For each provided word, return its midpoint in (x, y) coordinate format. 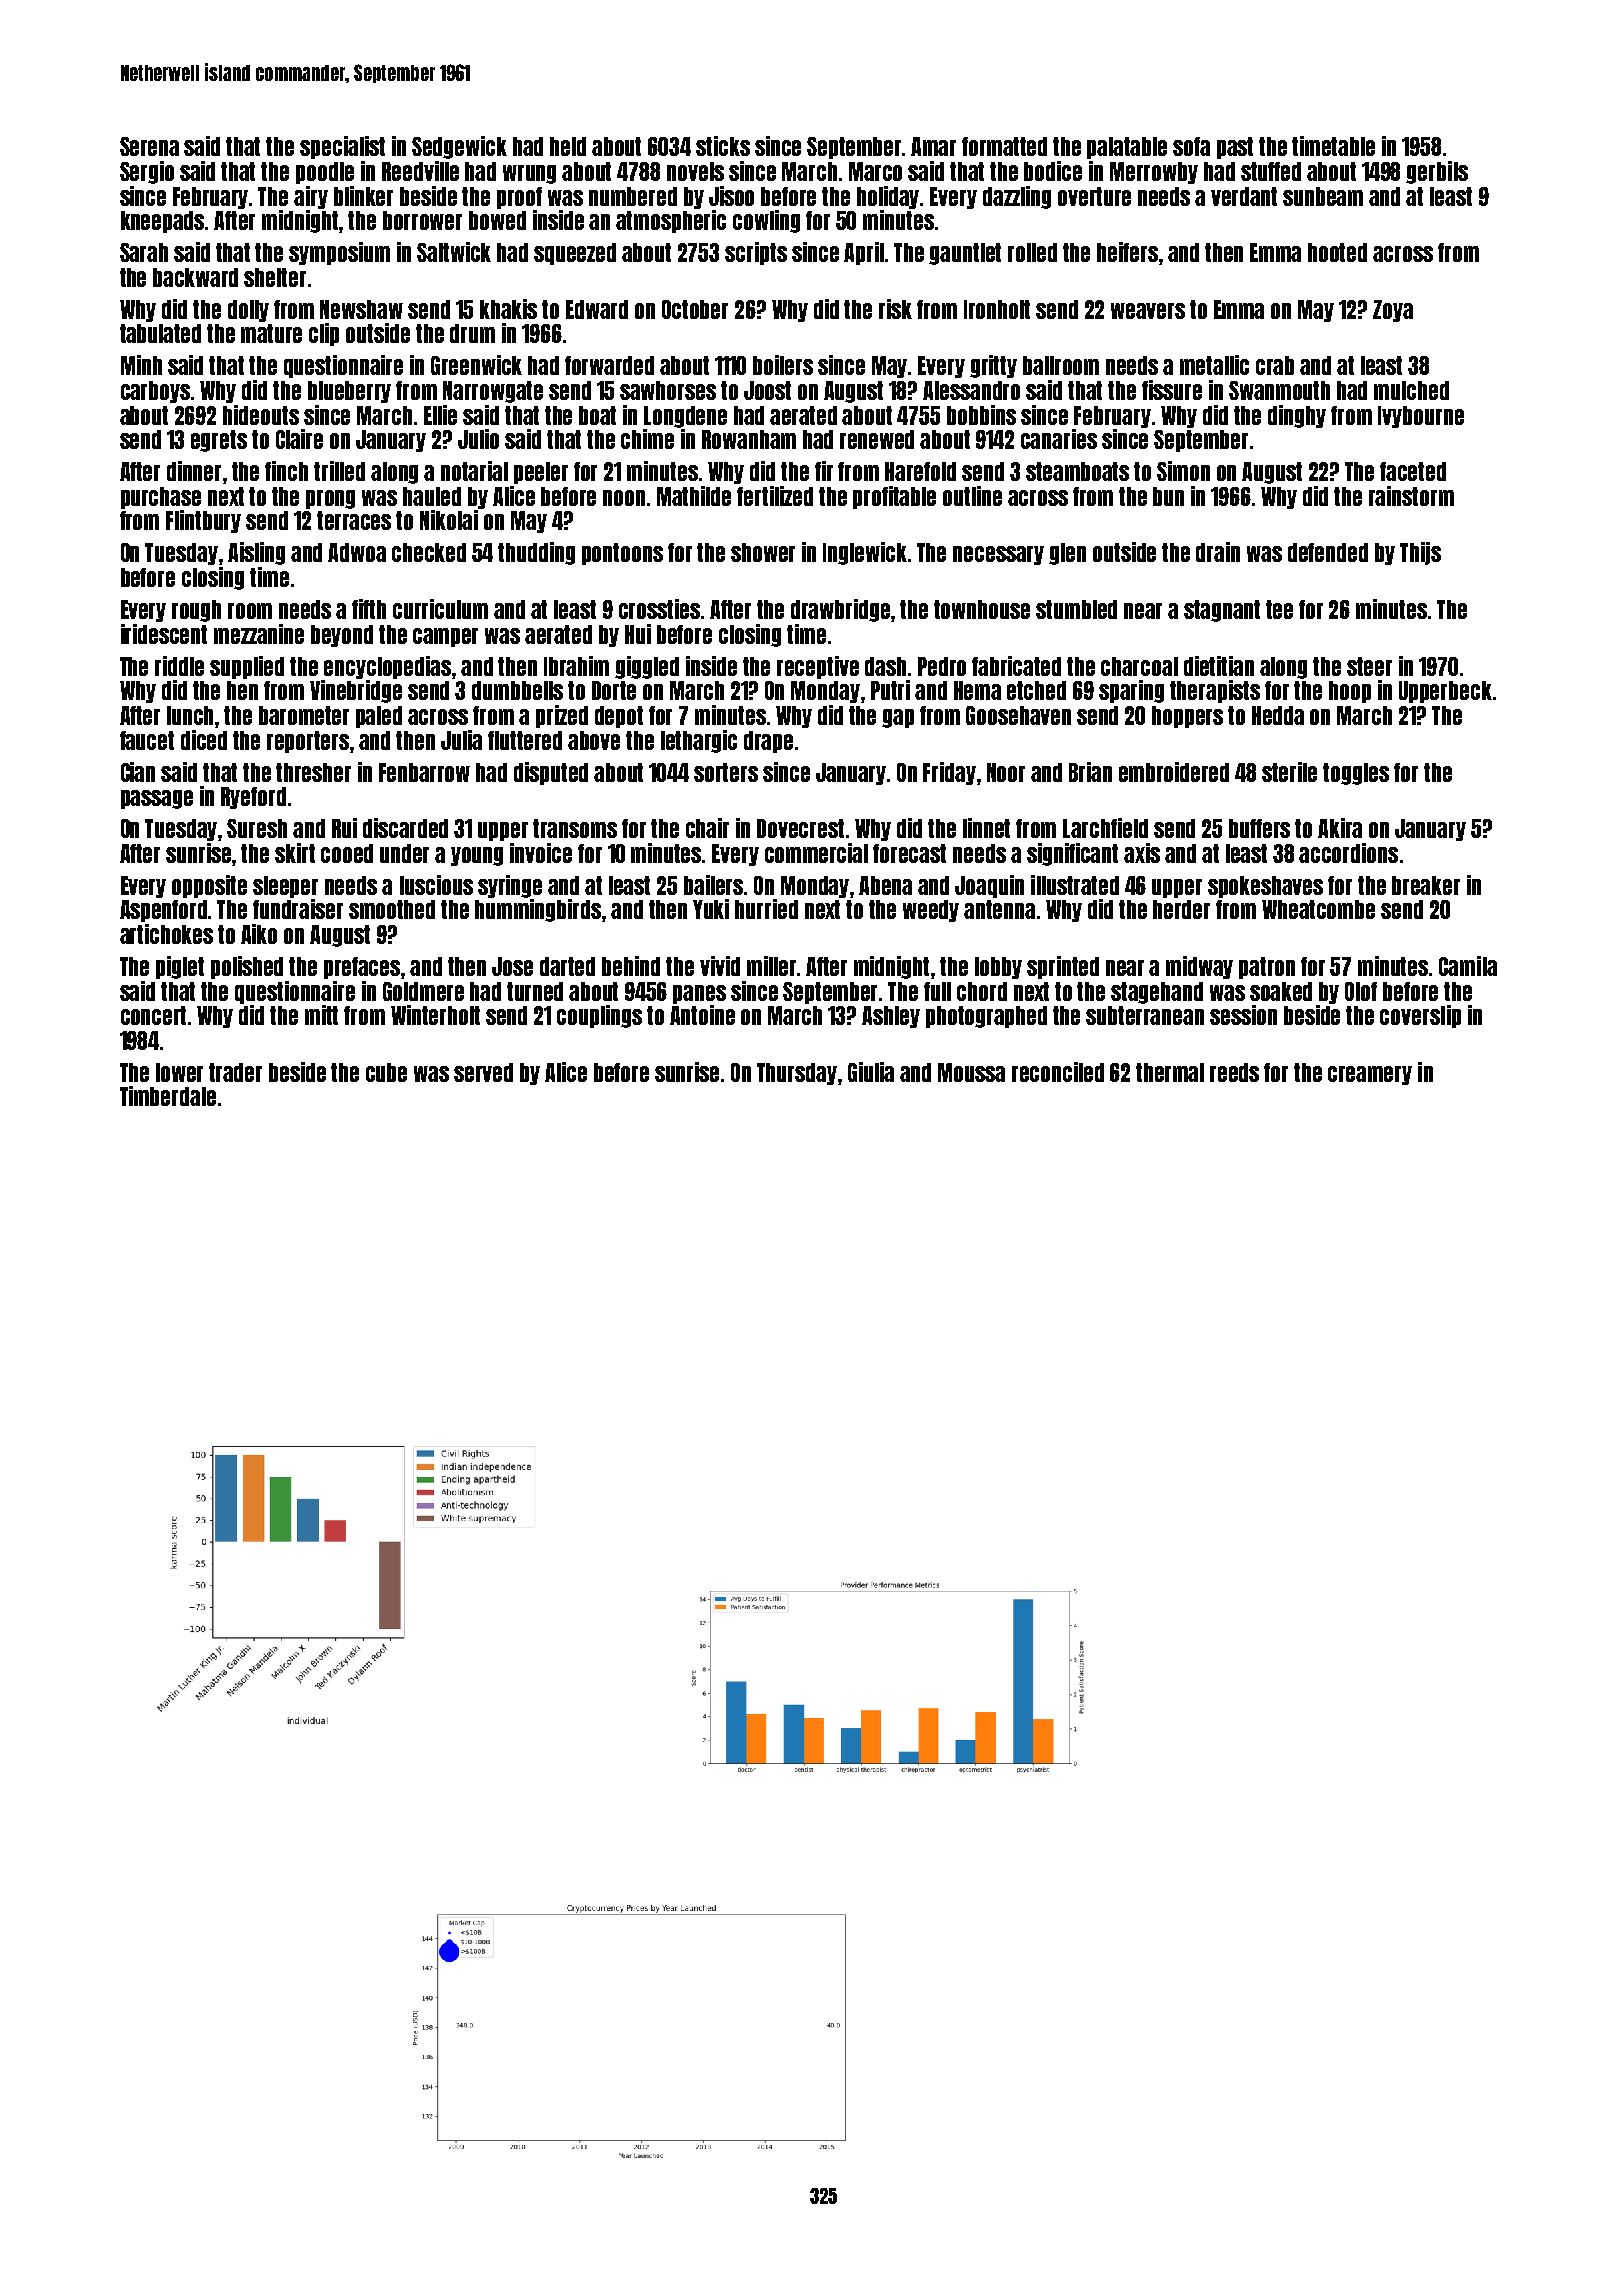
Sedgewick (459, 147)
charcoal (1139, 666)
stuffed (1271, 171)
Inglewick (865, 553)
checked (429, 552)
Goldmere (423, 991)
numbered (633, 196)
